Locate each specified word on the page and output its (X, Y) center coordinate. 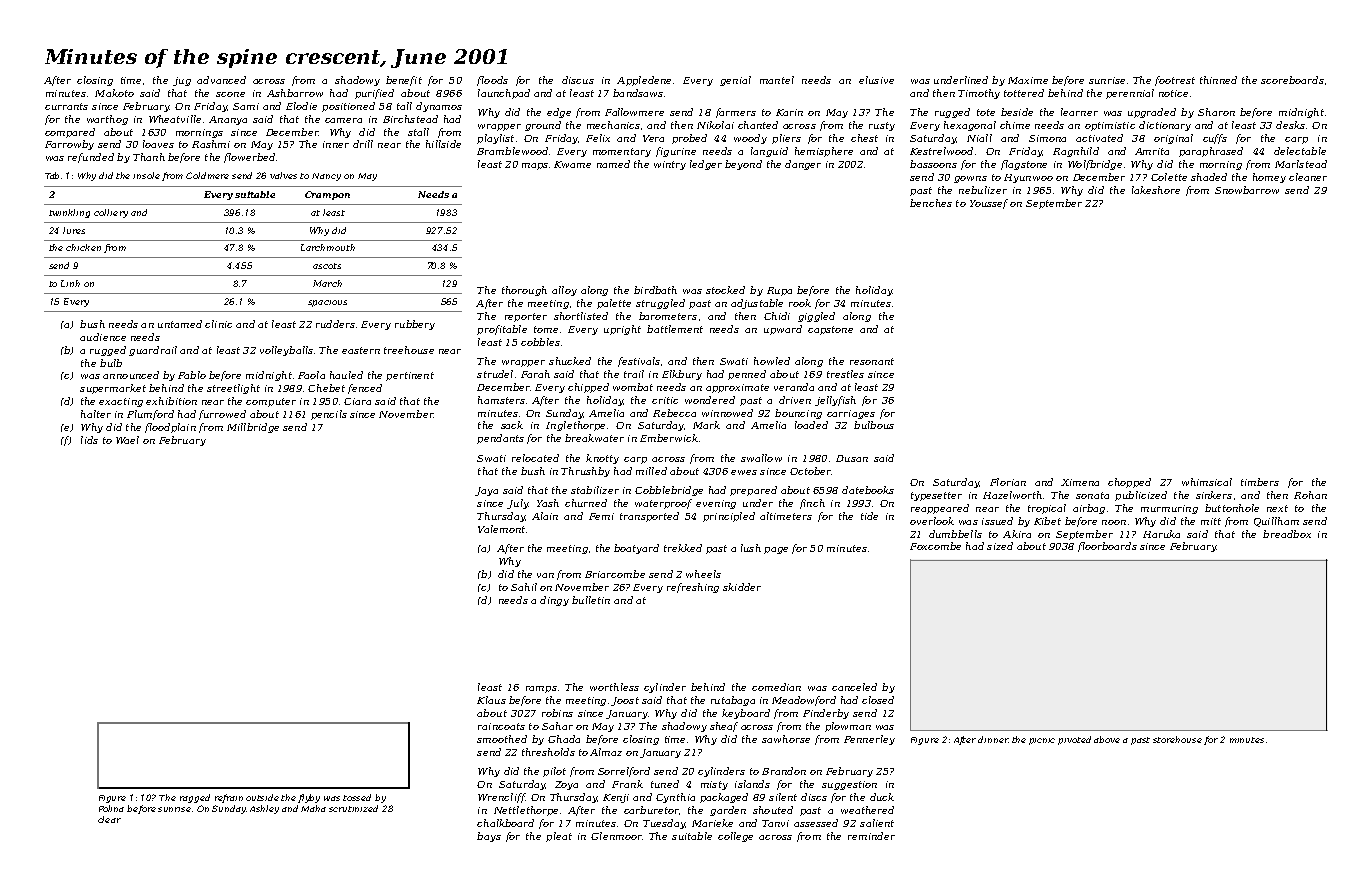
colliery (111, 213)
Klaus (491, 700)
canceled (854, 687)
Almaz (606, 752)
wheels (703, 574)
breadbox (1287, 534)
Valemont (501, 529)
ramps (541, 689)
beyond (743, 165)
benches (931, 203)
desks (1290, 125)
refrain (229, 798)
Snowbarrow (1247, 190)
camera (343, 120)
